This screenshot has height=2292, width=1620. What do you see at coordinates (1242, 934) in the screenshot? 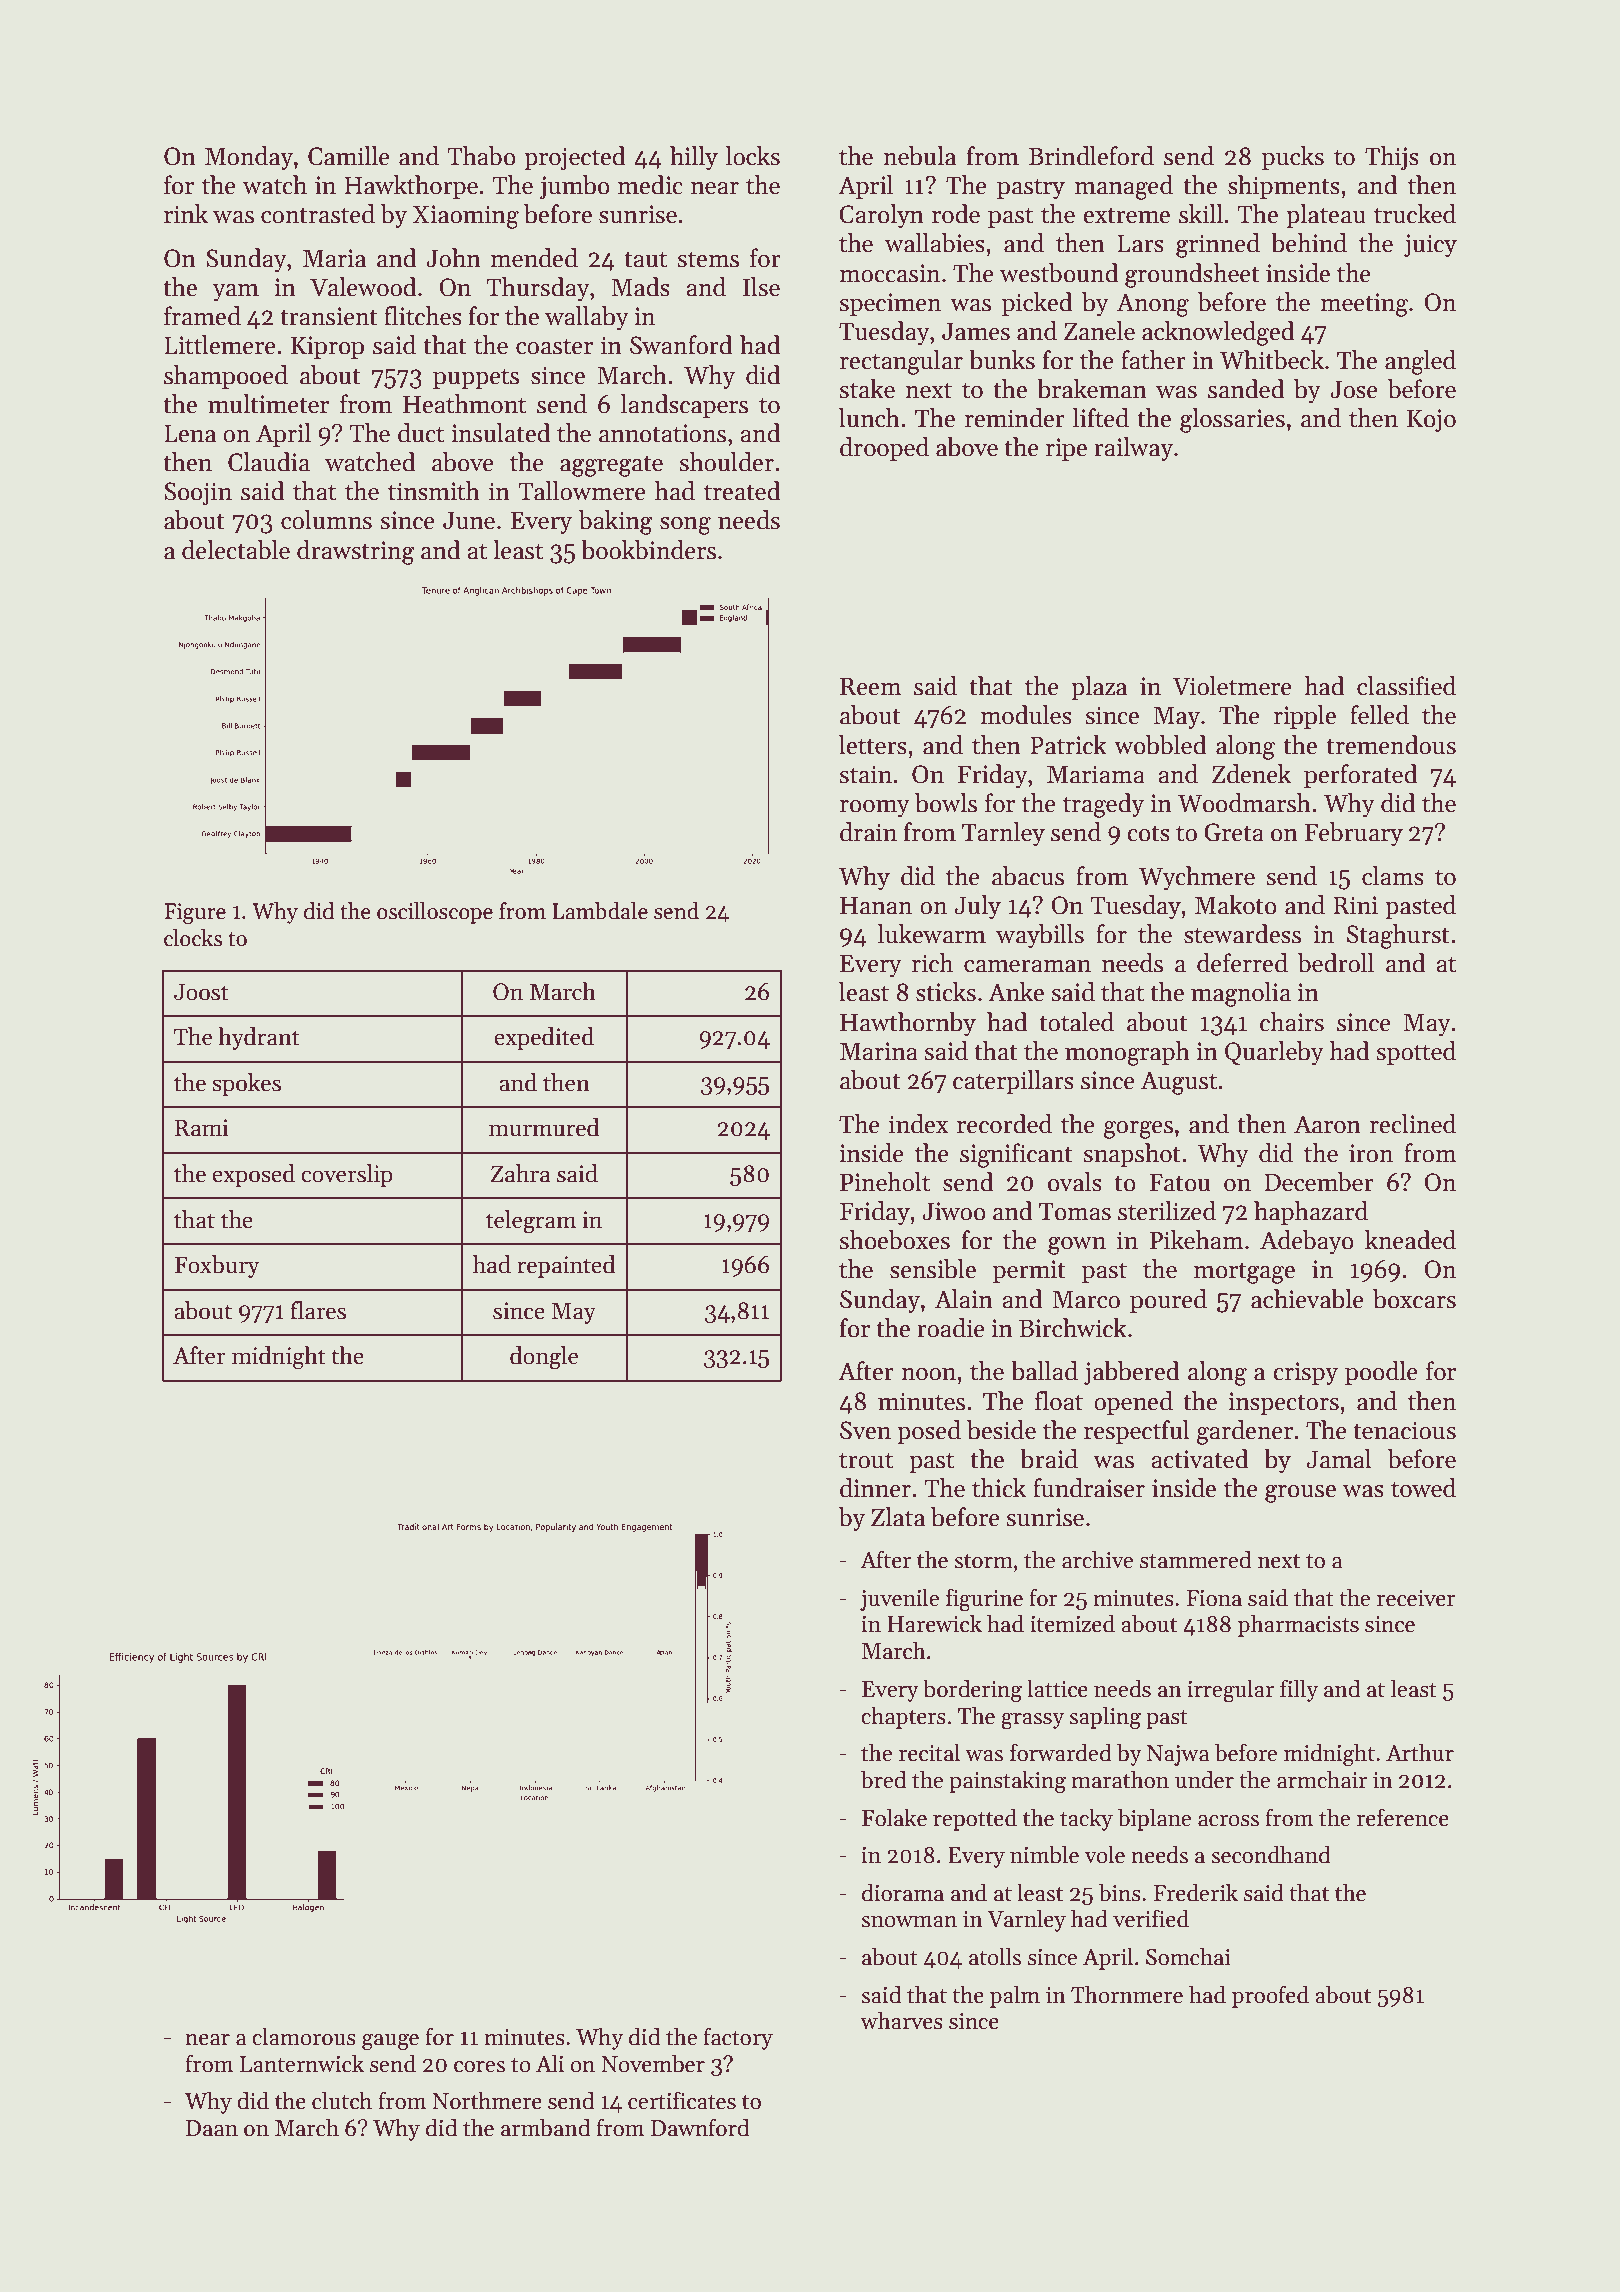
I see `stewardess` at bounding box center [1242, 934].
